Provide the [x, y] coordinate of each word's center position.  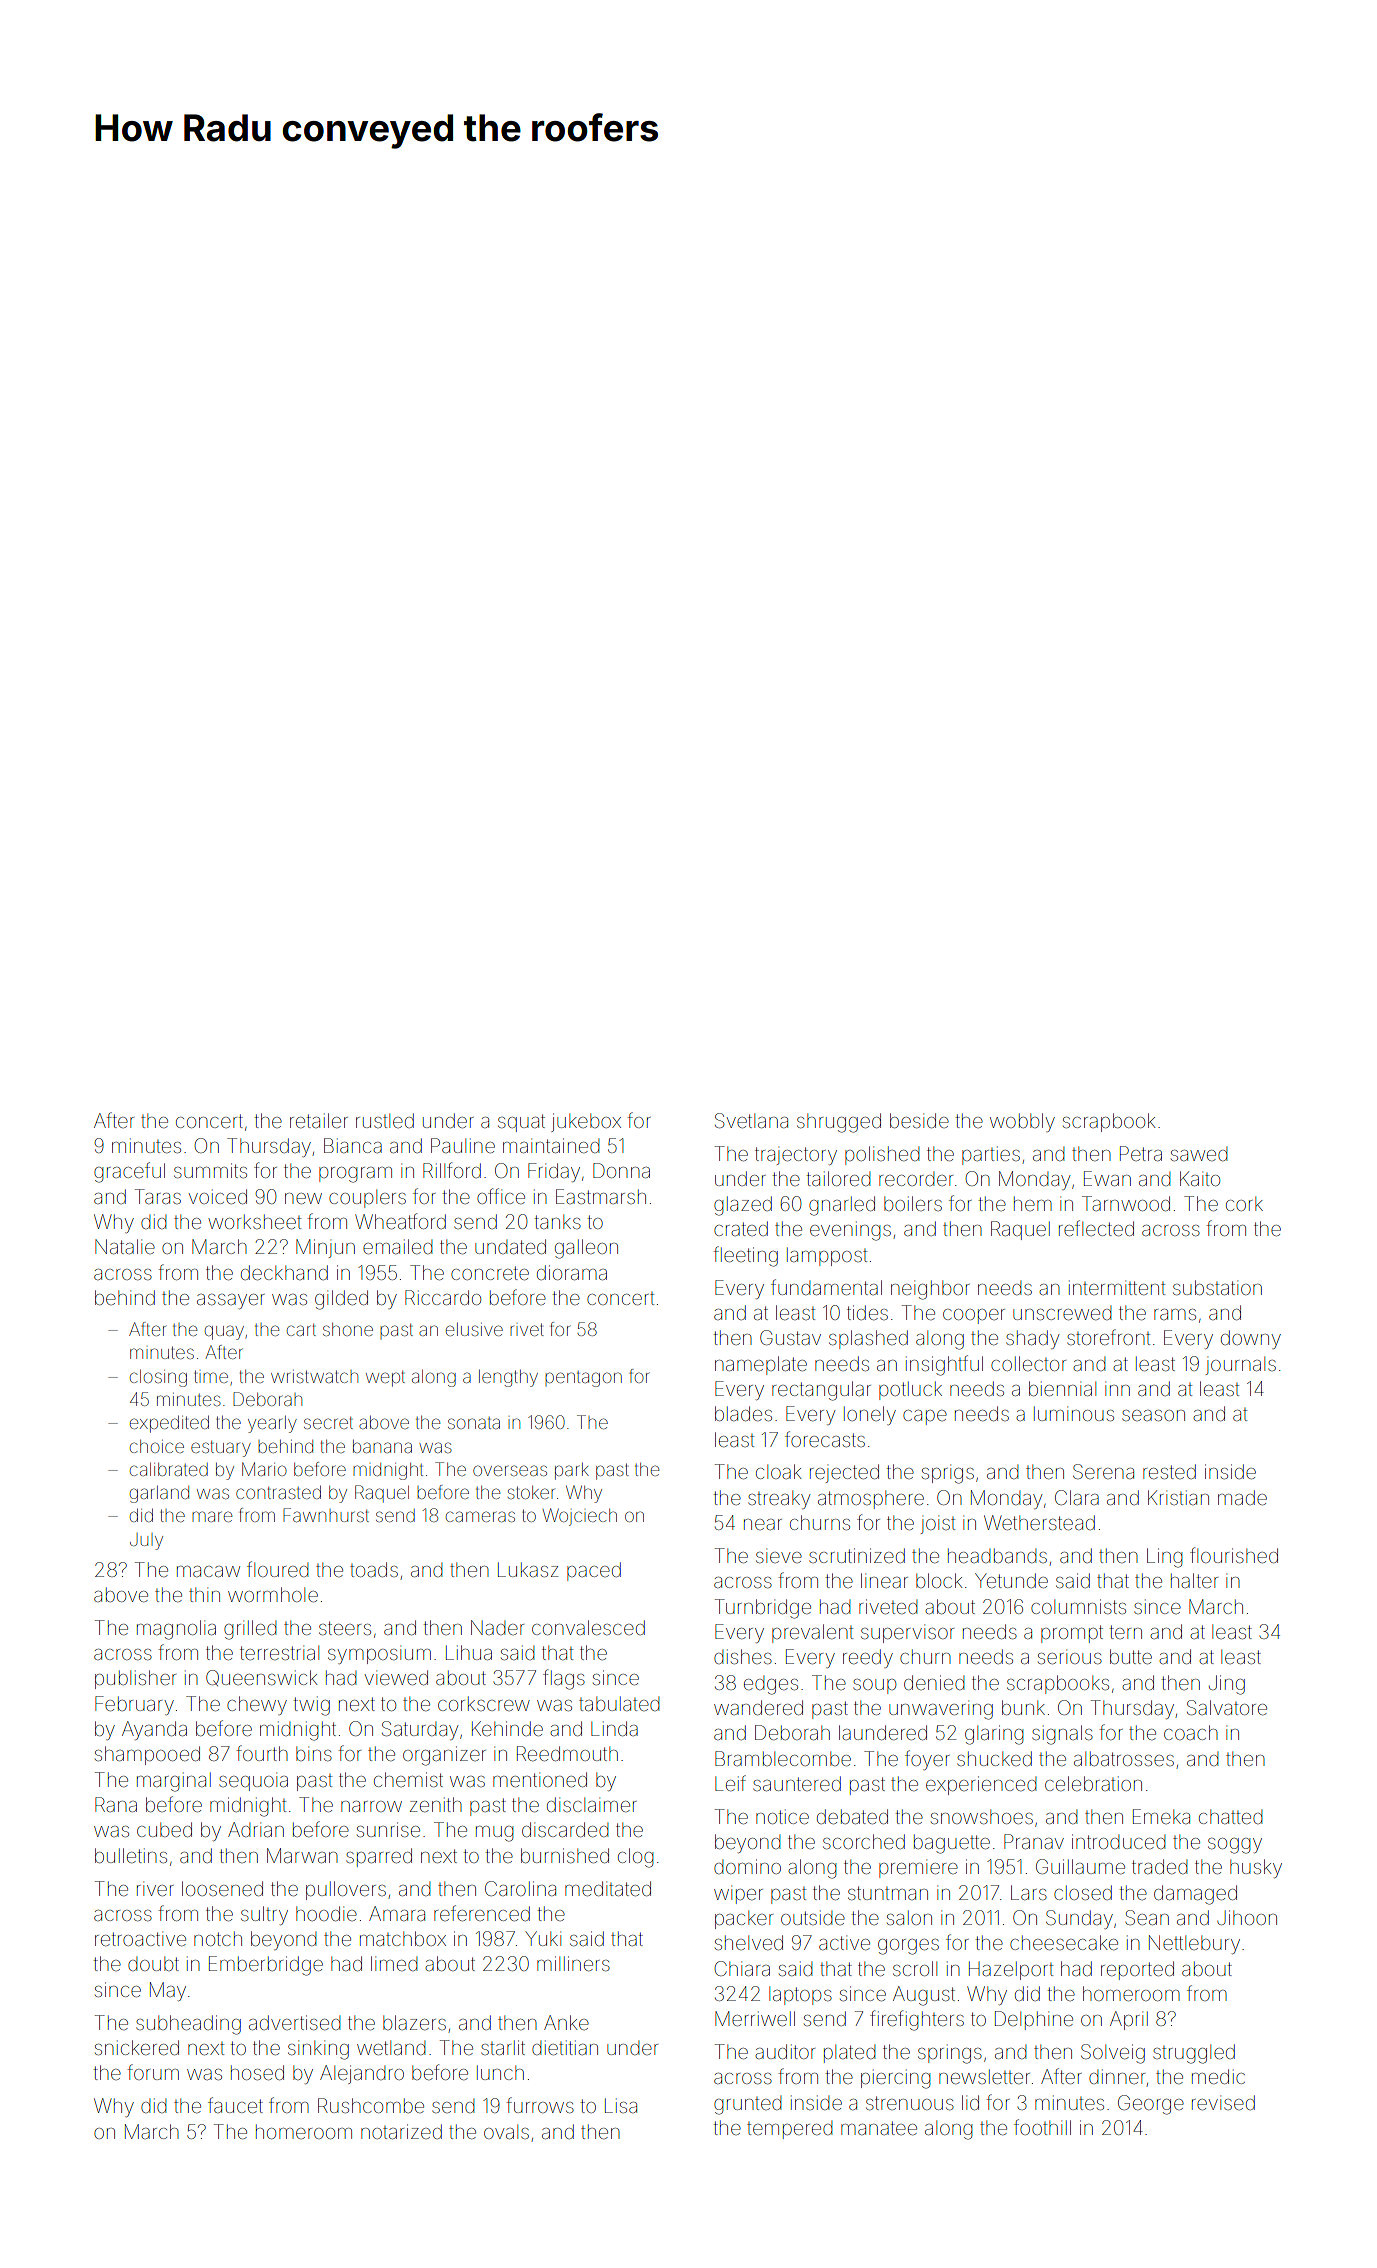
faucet [235, 2105]
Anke [566, 2022]
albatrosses [1124, 1758]
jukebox [586, 1122]
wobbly [1022, 1122]
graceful [129, 1172]
